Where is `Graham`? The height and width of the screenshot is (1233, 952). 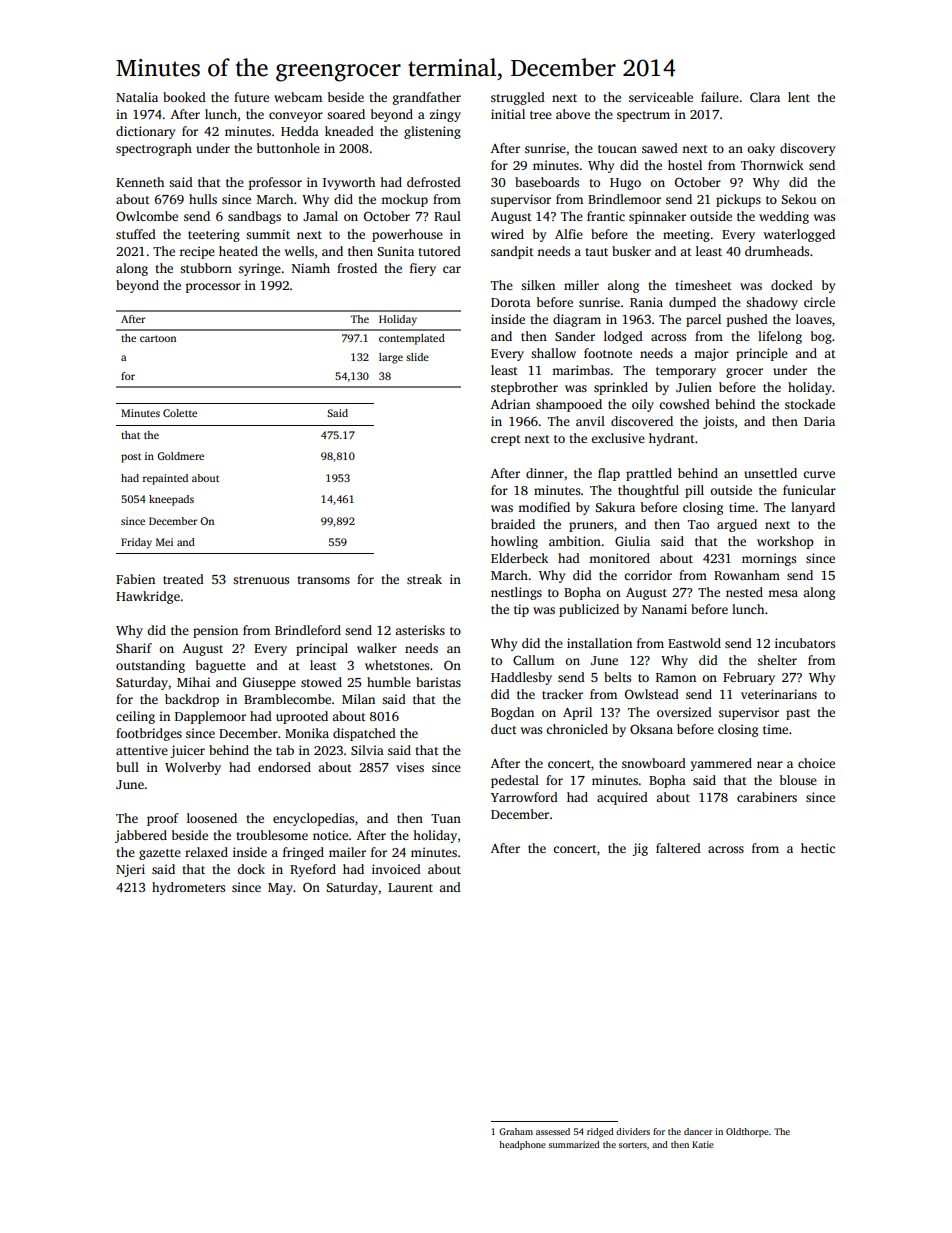 Graham is located at coordinates (516, 1131).
